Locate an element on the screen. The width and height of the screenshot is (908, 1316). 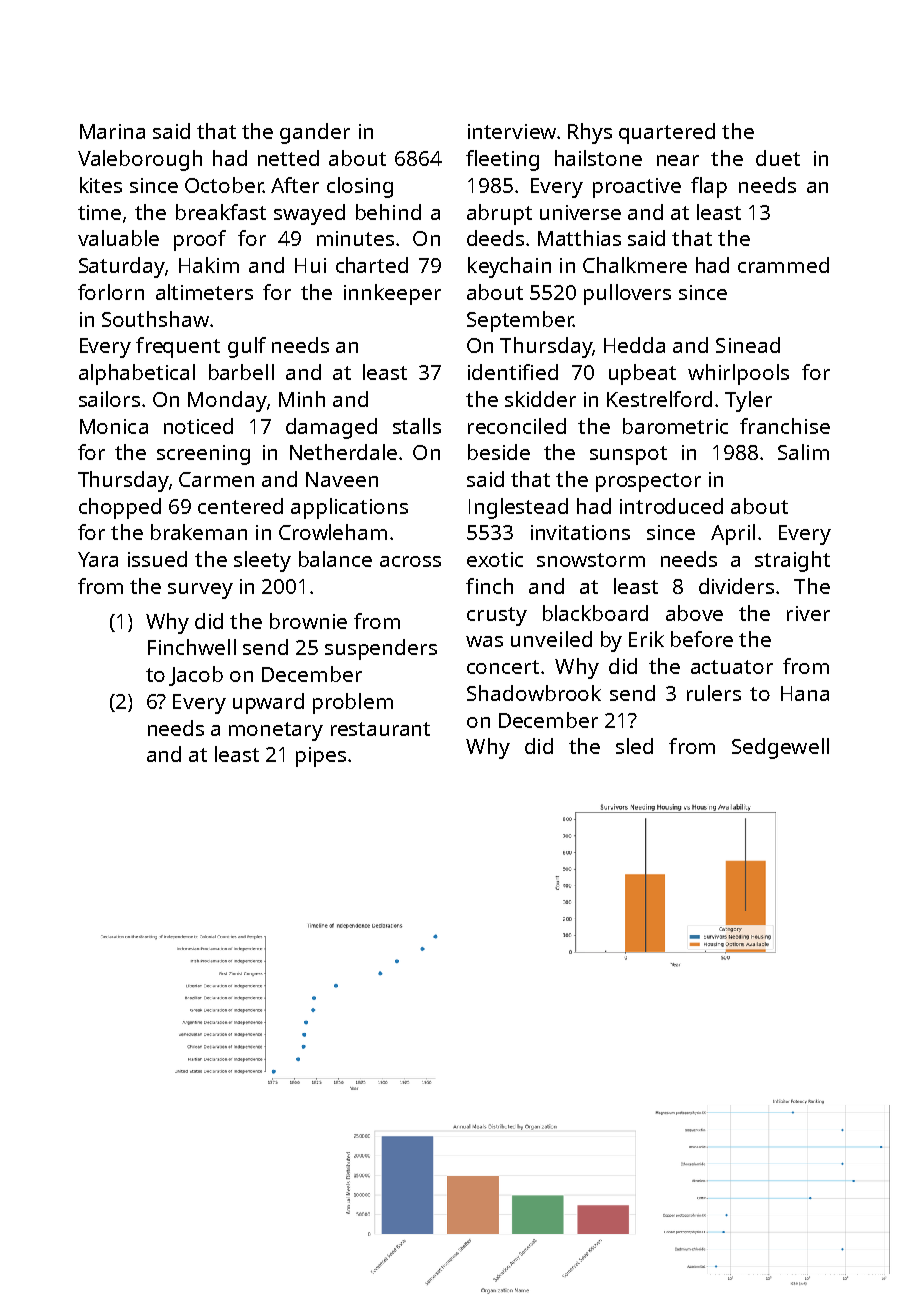
kites is located at coordinates (101, 185).
